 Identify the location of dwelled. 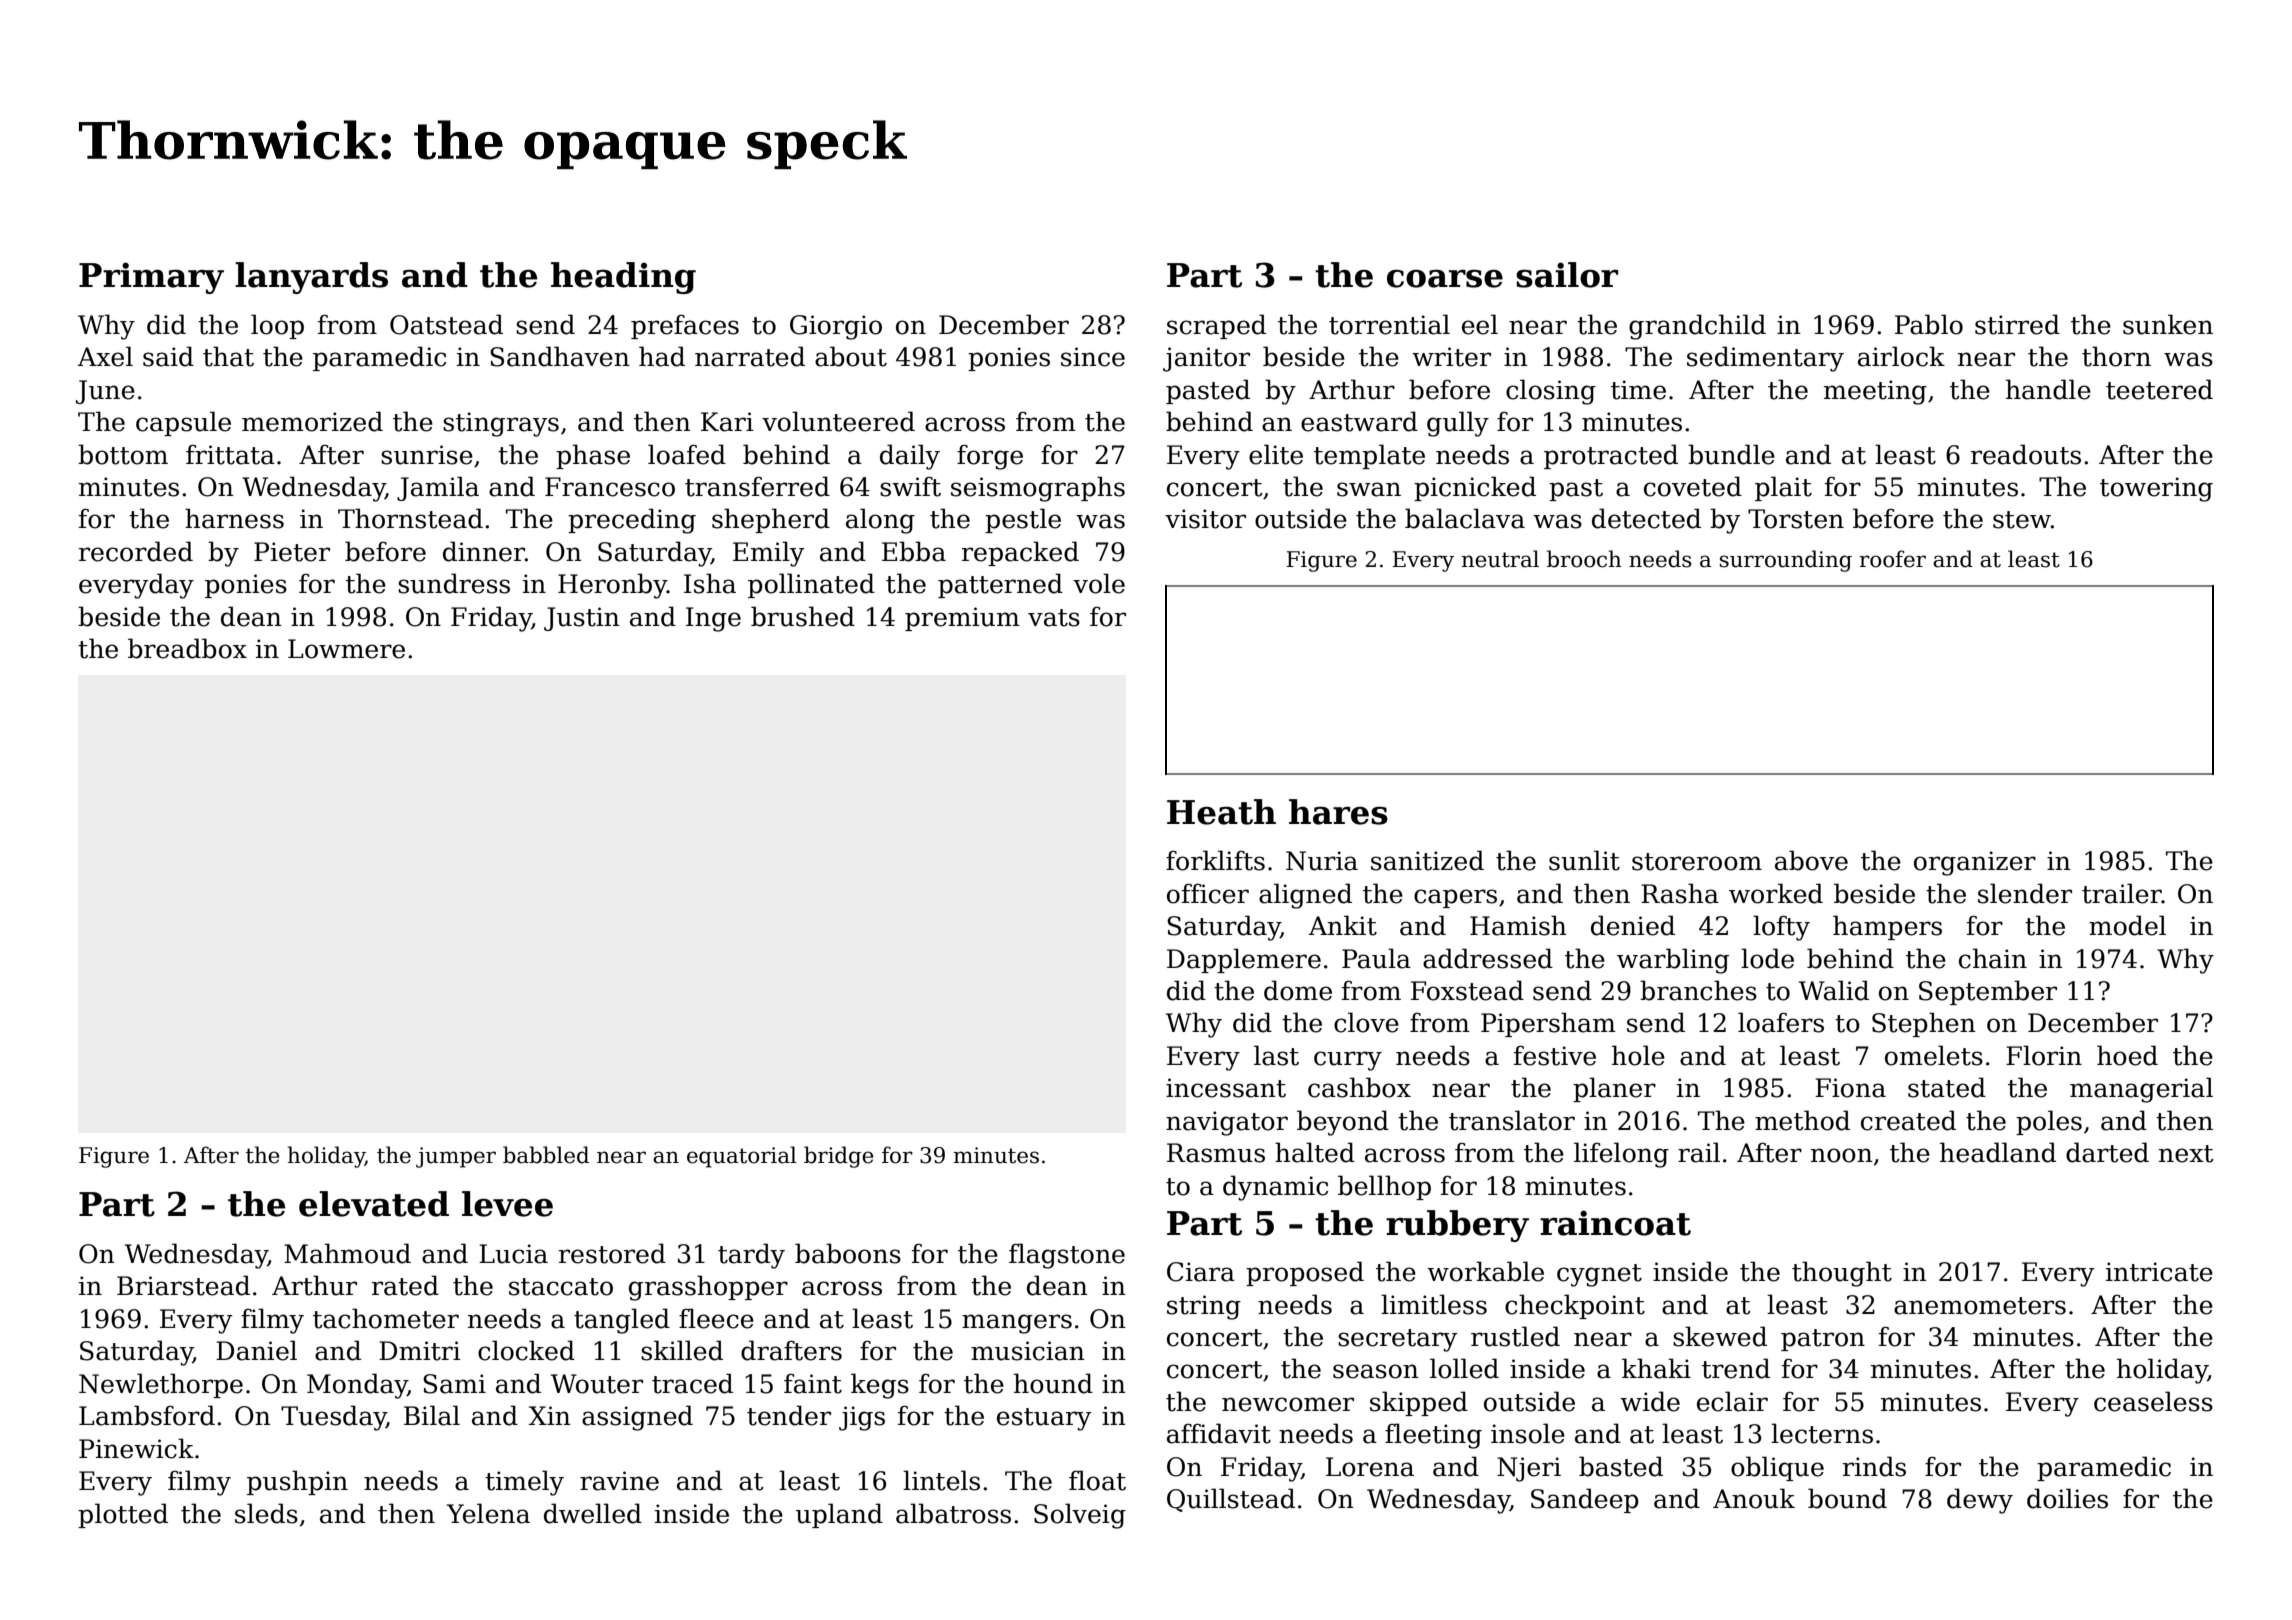
(593, 1513).
